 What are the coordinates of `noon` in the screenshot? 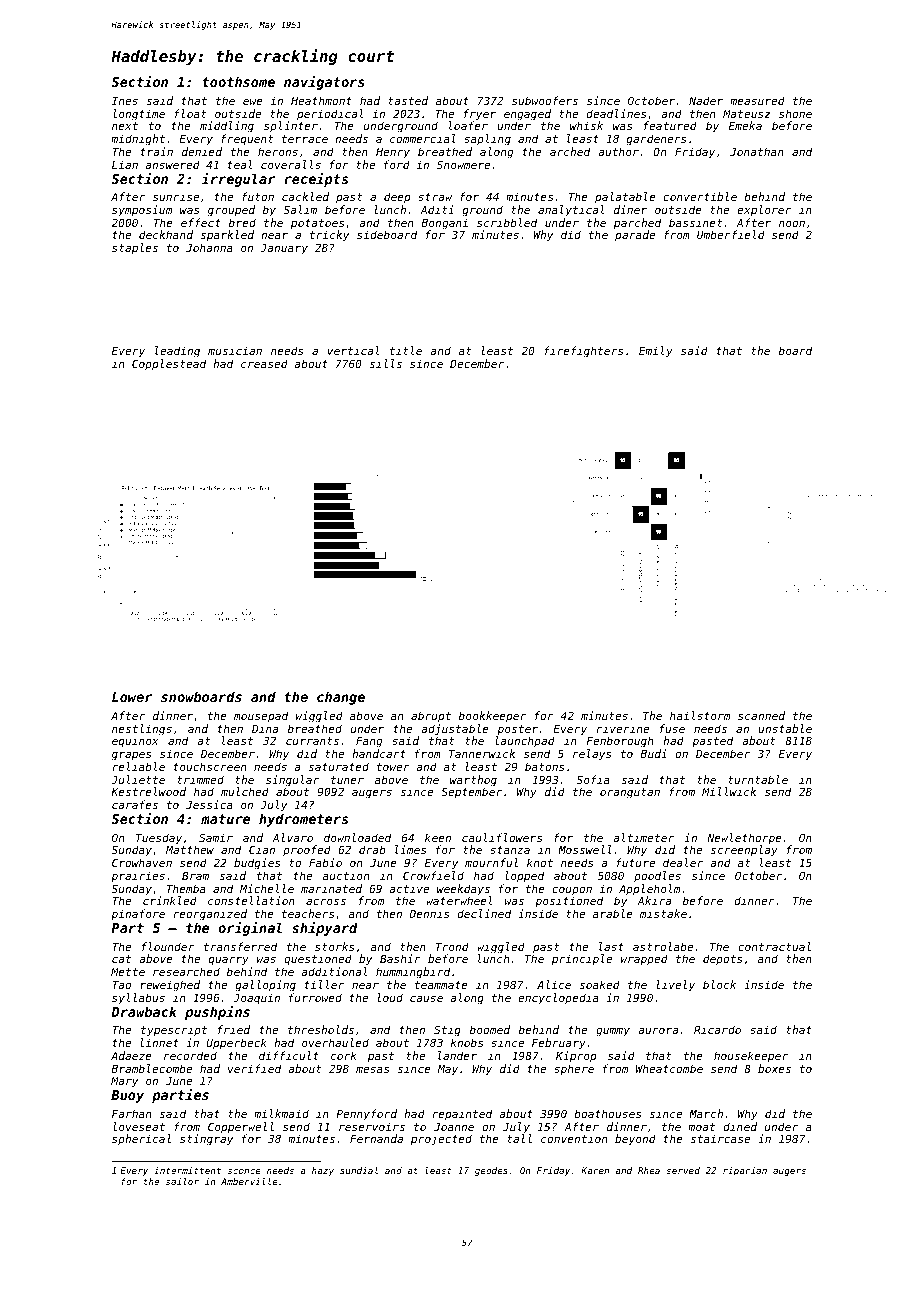 It's located at (792, 224).
